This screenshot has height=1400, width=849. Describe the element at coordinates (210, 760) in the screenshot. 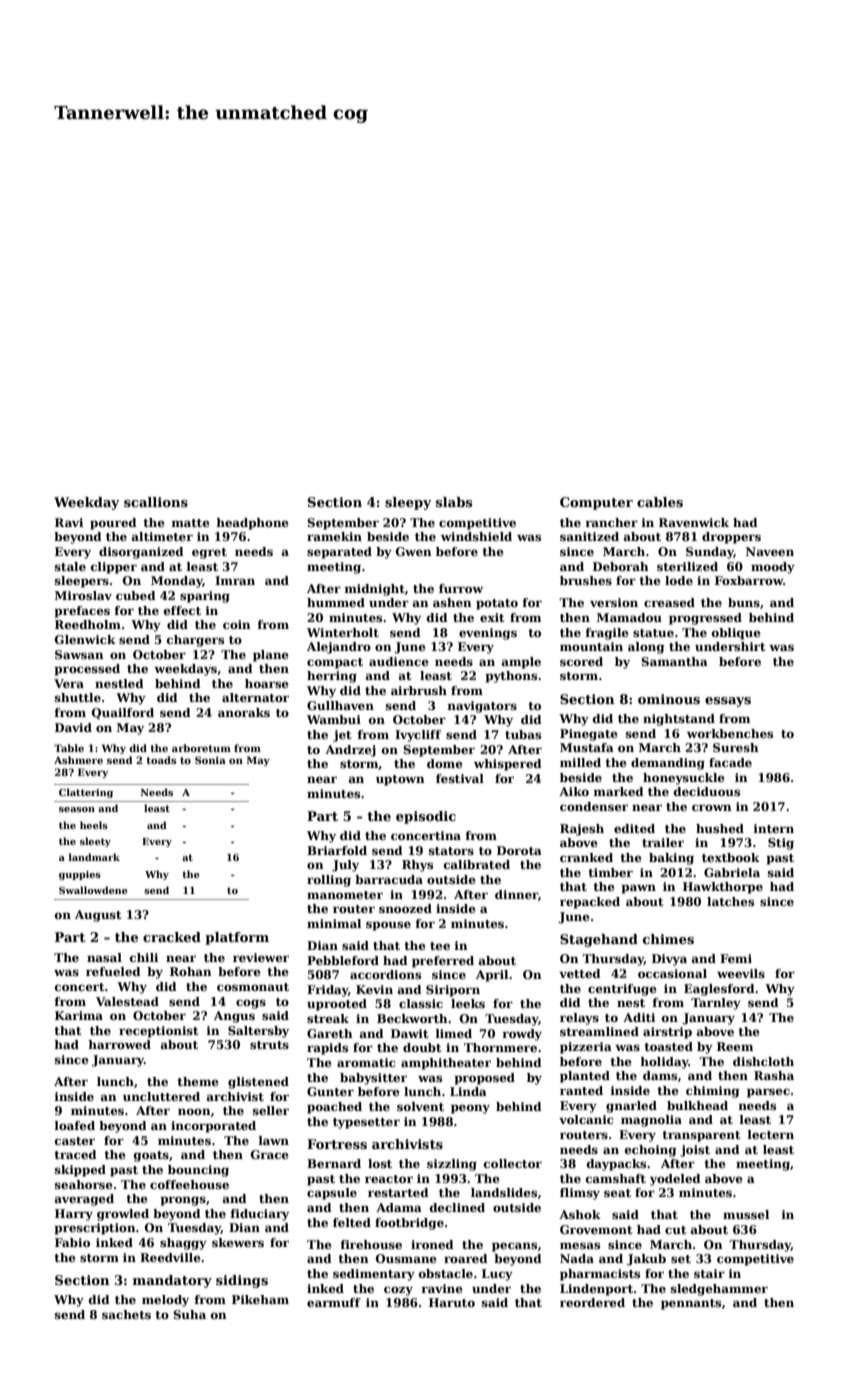

I see `Sonia` at that location.
